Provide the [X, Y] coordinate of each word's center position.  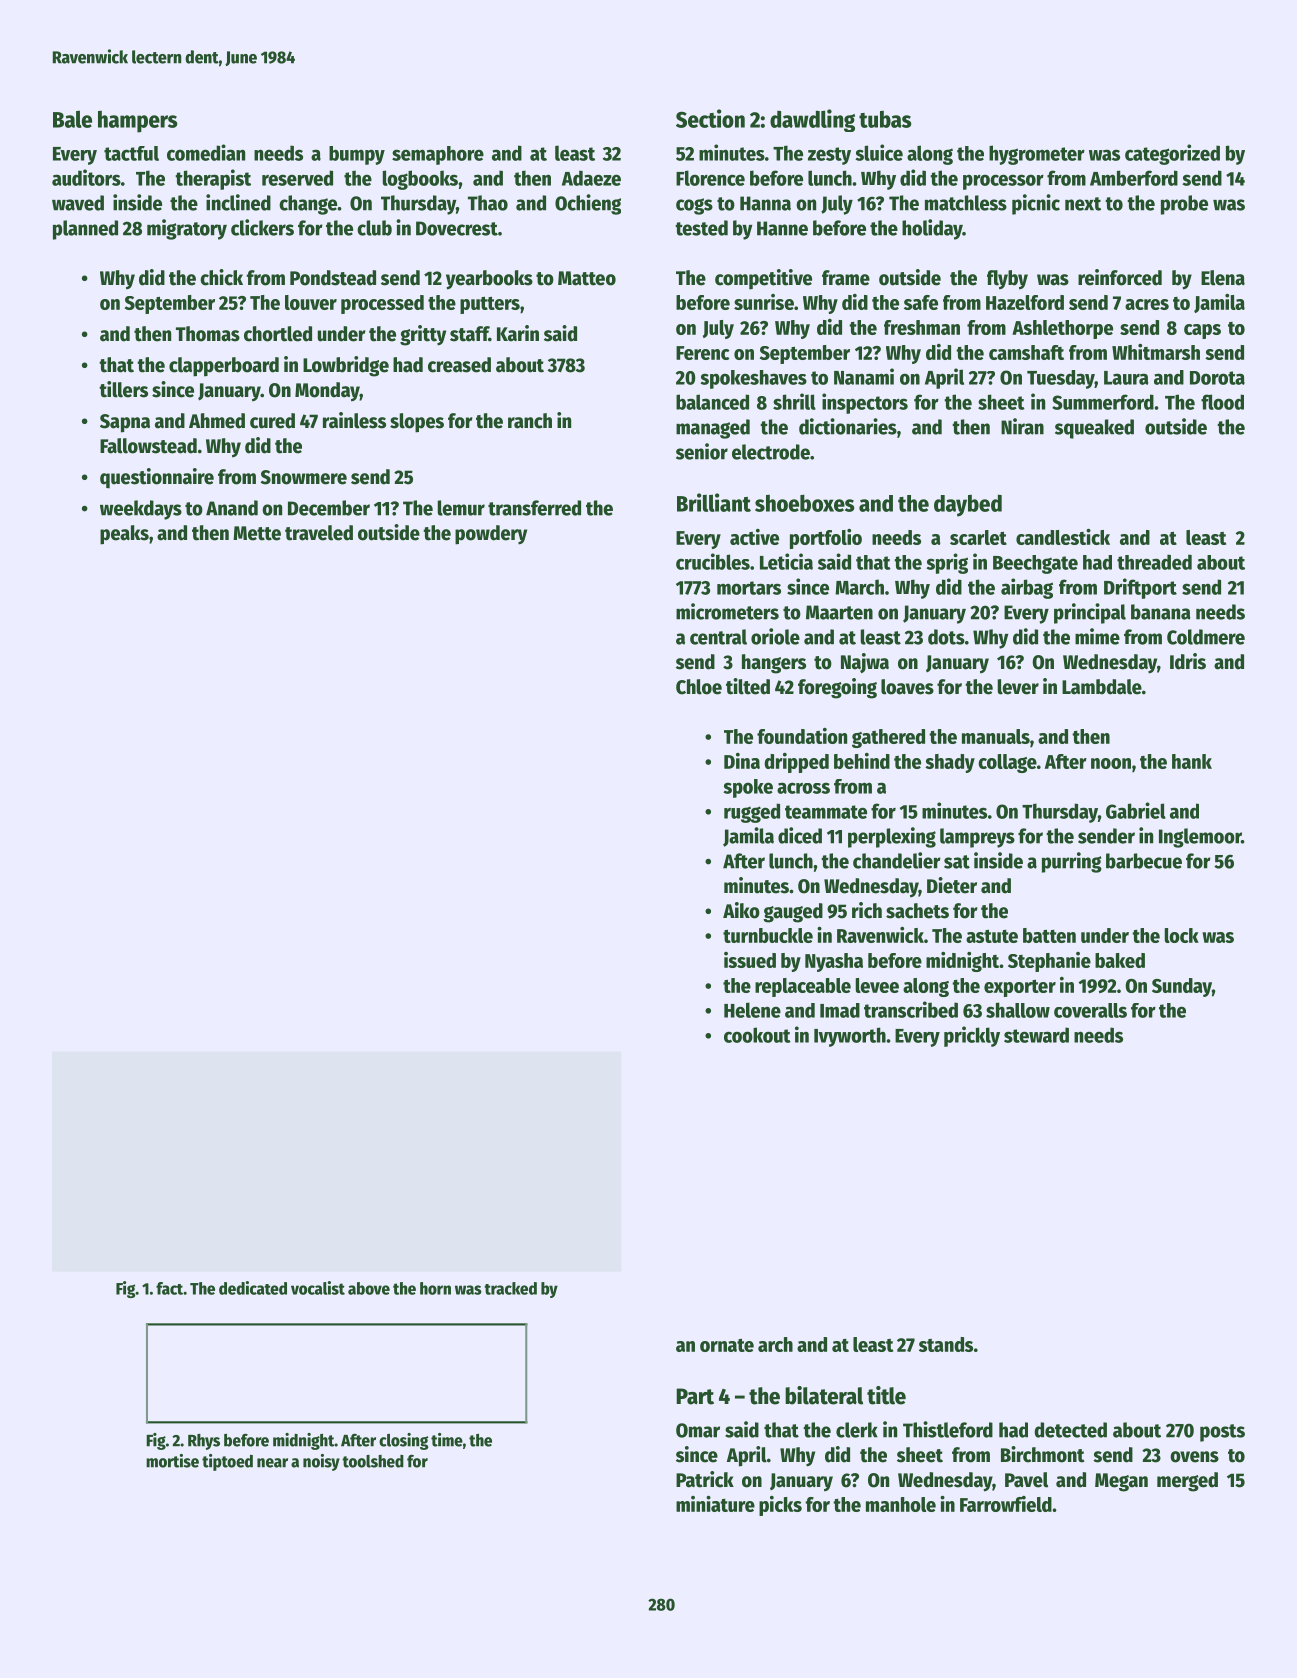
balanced [712, 402]
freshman [922, 327]
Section [710, 118]
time [447, 1440]
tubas [885, 119]
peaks [124, 535]
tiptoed [227, 1462]
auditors [86, 177]
